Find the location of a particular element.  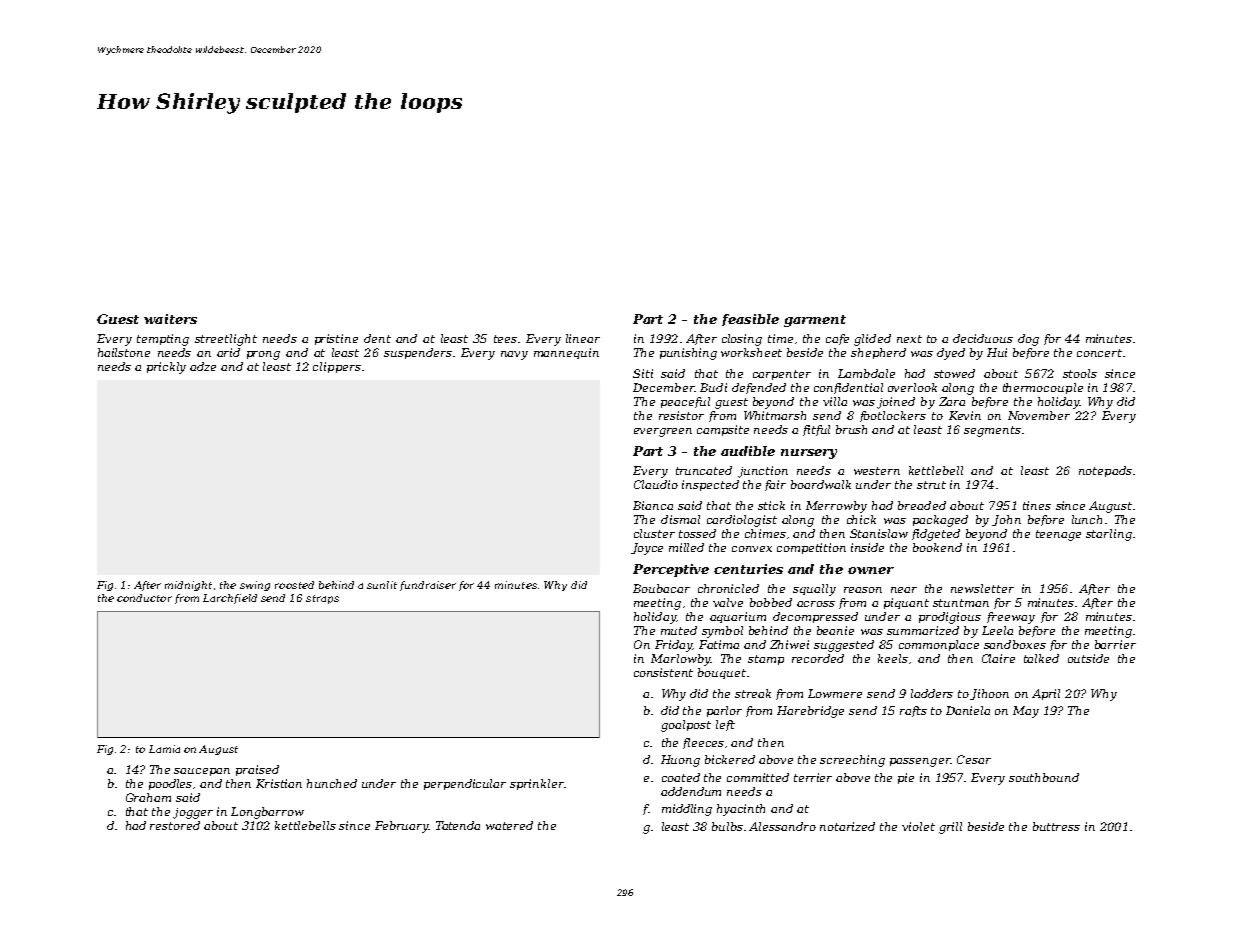

evergreen is located at coordinates (663, 432).
